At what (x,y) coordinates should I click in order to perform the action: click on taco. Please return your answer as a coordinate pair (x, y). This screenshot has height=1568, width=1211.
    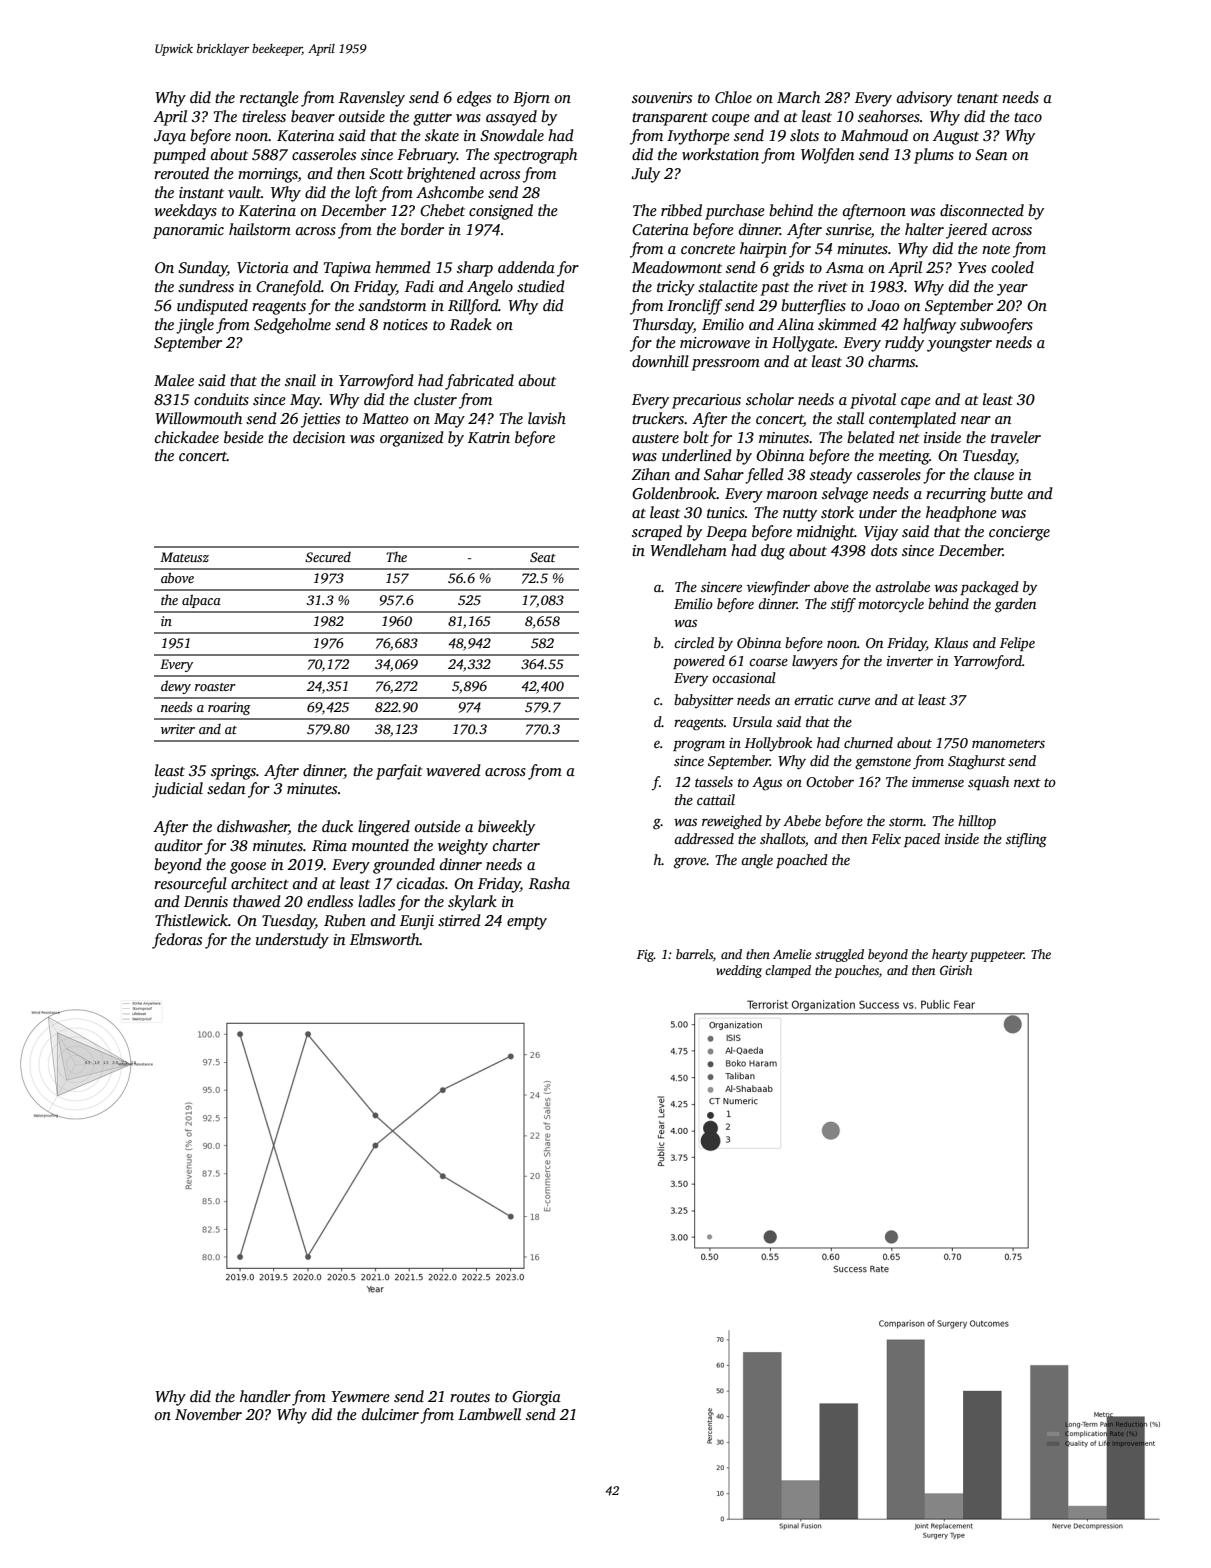
    Looking at the image, I should click on (1028, 117).
